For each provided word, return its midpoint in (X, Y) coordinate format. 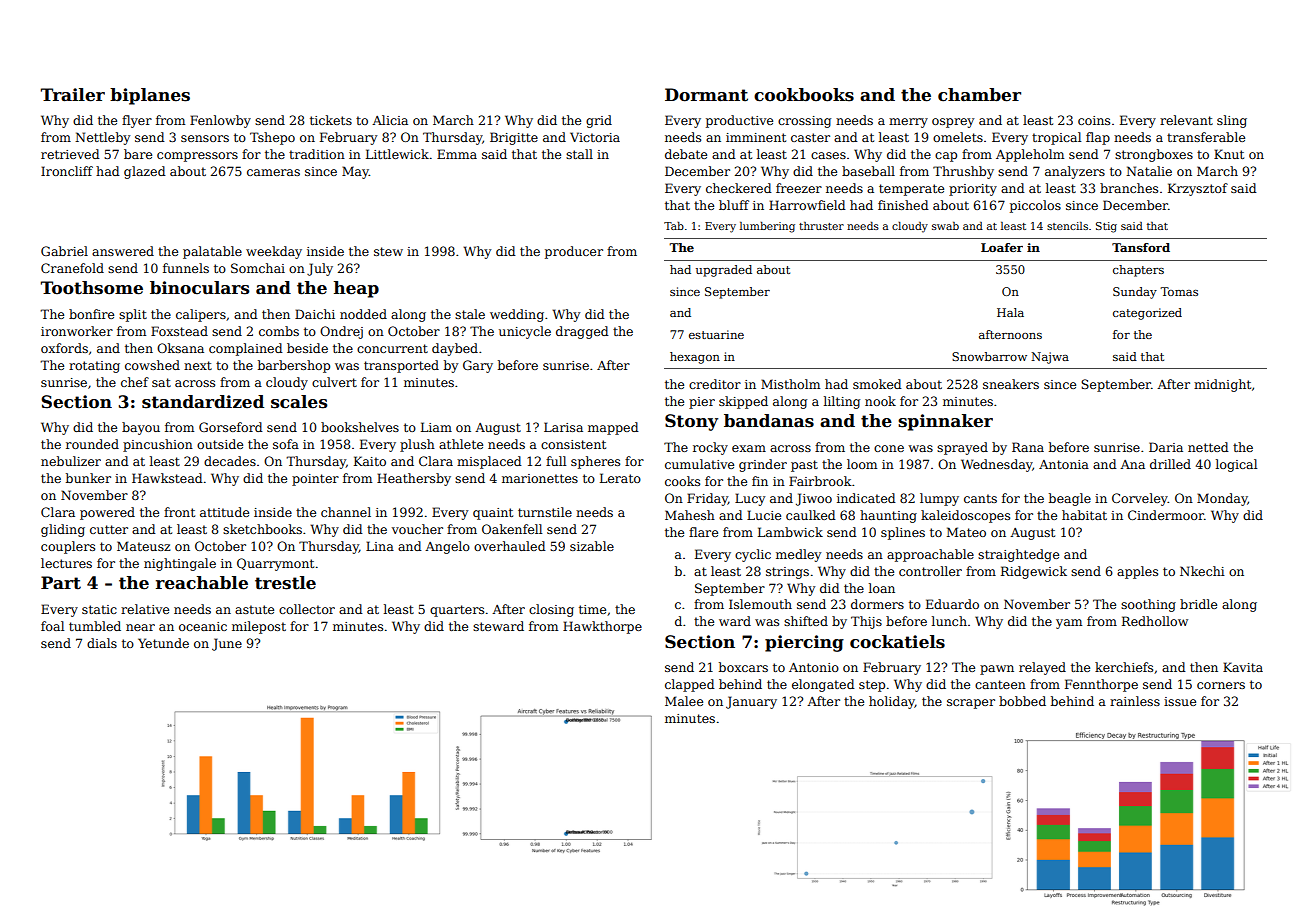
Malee (684, 701)
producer (574, 252)
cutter (109, 529)
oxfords (64, 348)
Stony (691, 422)
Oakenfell (512, 529)
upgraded (724, 271)
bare (138, 154)
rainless (1135, 701)
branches (1129, 188)
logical (1236, 465)
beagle (1070, 499)
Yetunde (163, 643)
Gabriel (64, 251)
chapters (1138, 271)
